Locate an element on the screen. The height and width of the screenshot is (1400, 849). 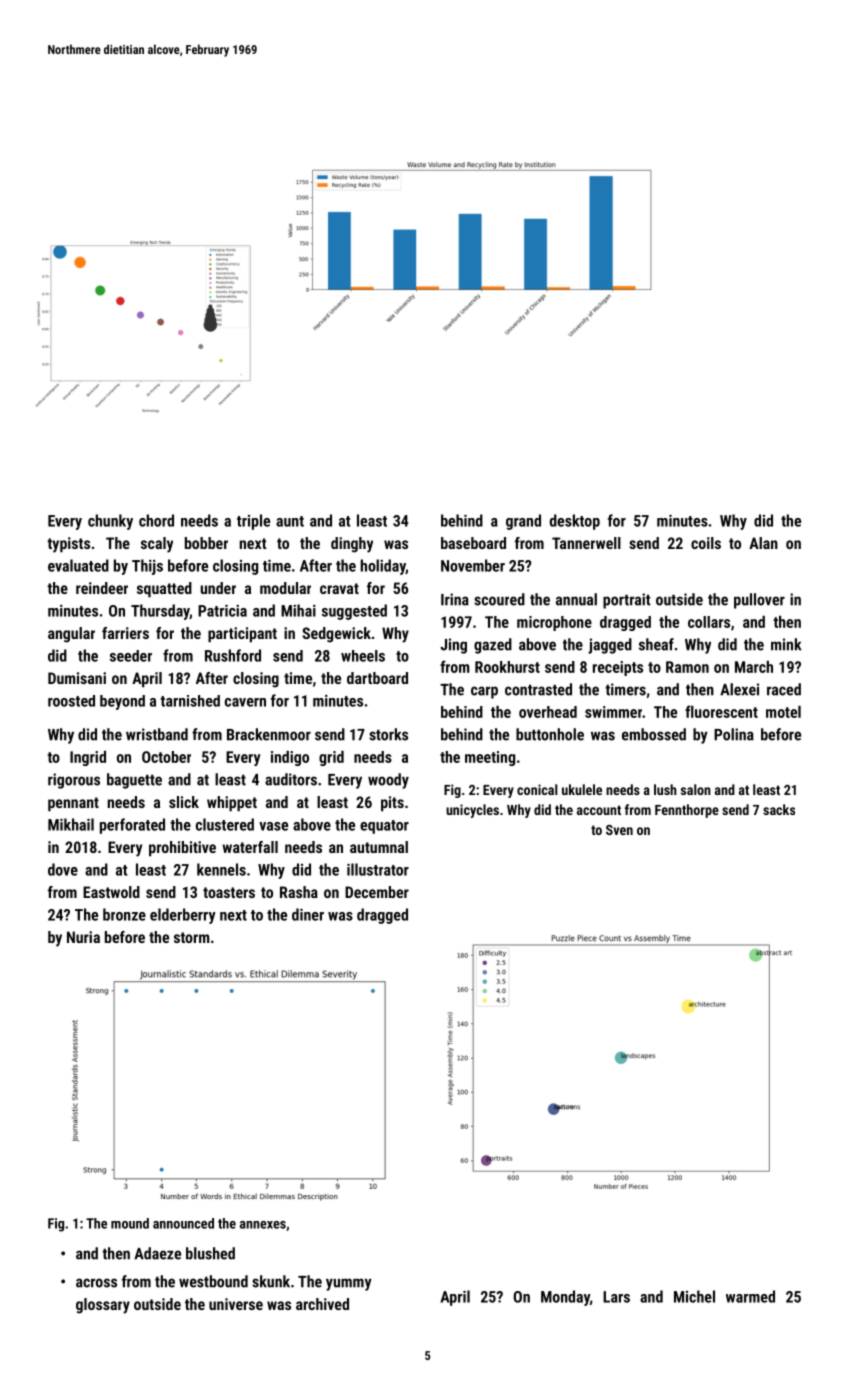
triple is located at coordinates (253, 522).
